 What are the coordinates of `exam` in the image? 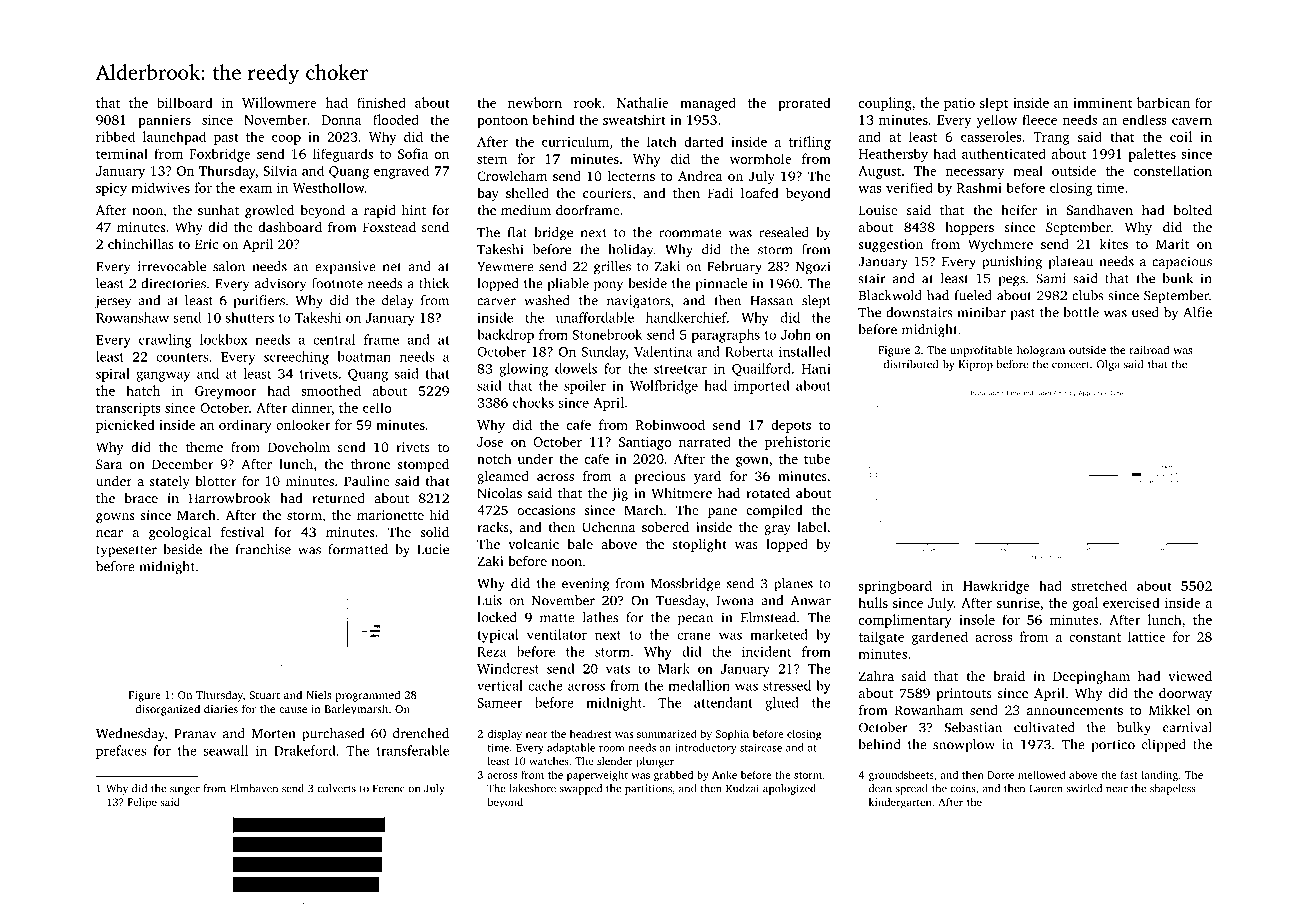 It's located at (256, 189).
